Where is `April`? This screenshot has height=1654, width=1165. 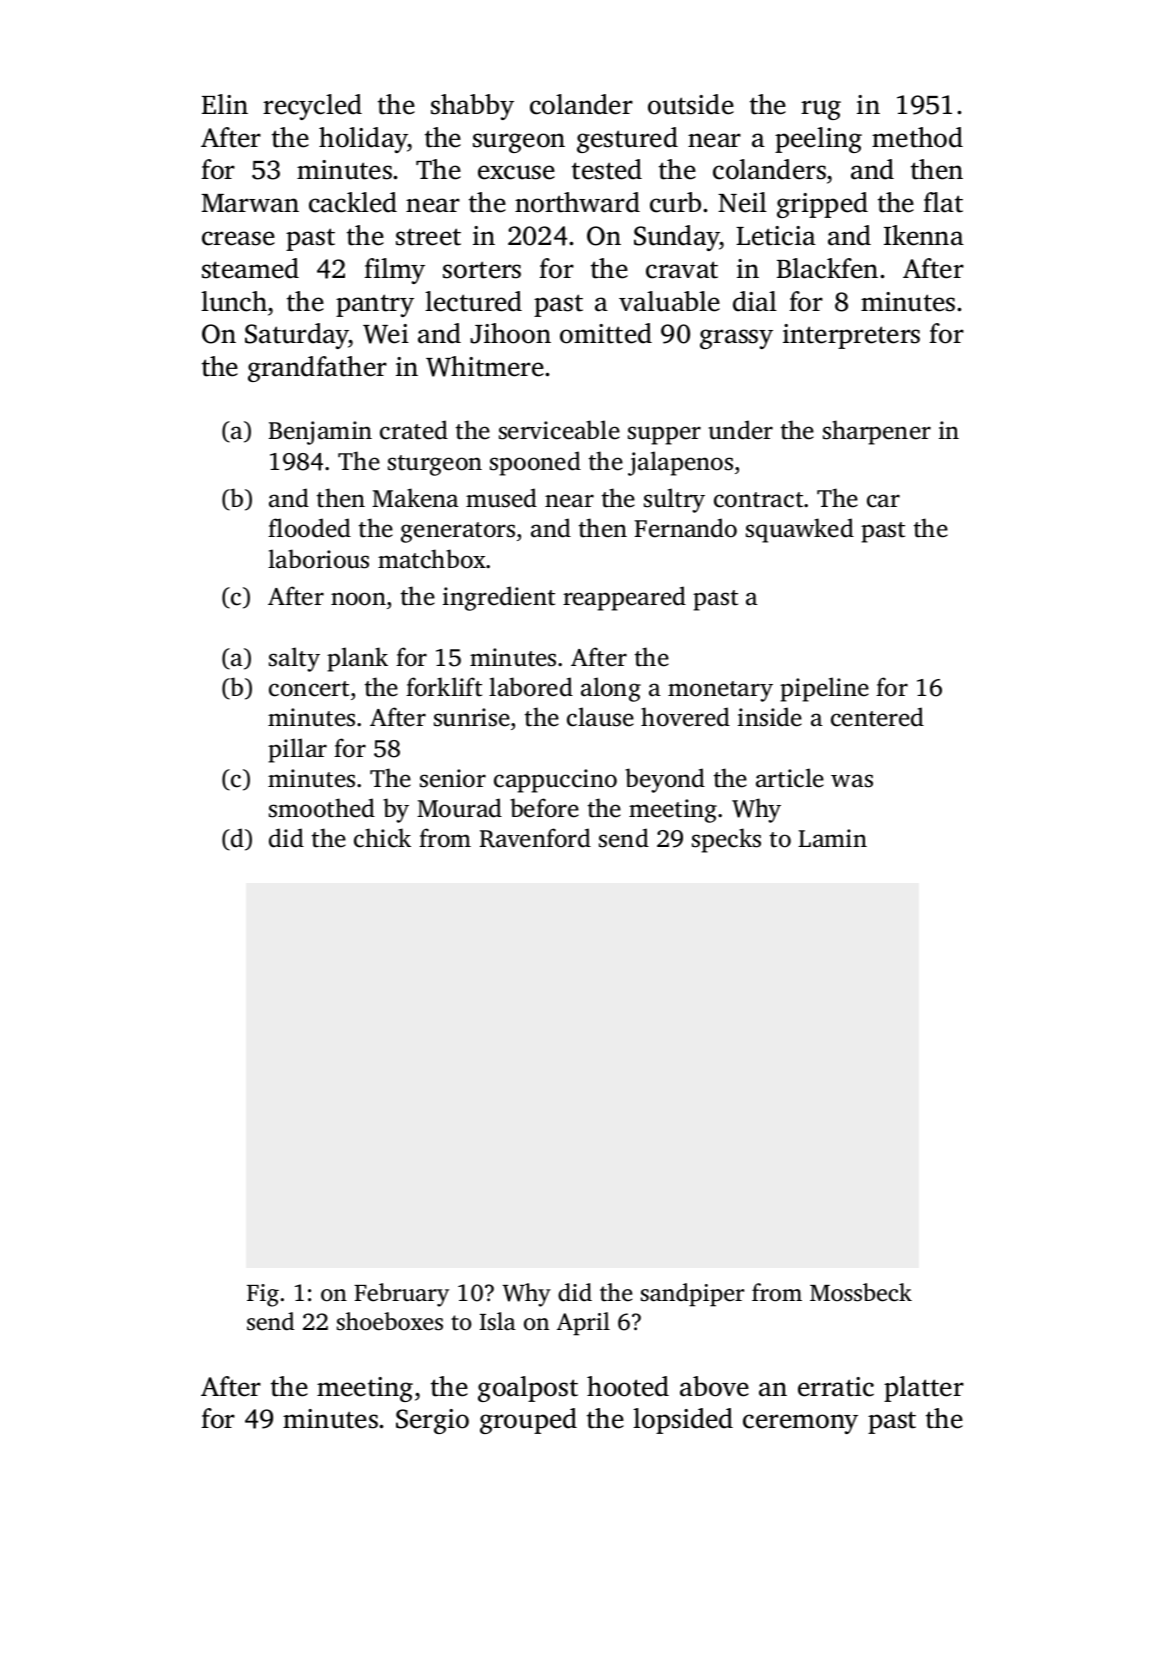 April is located at coordinates (583, 1324).
